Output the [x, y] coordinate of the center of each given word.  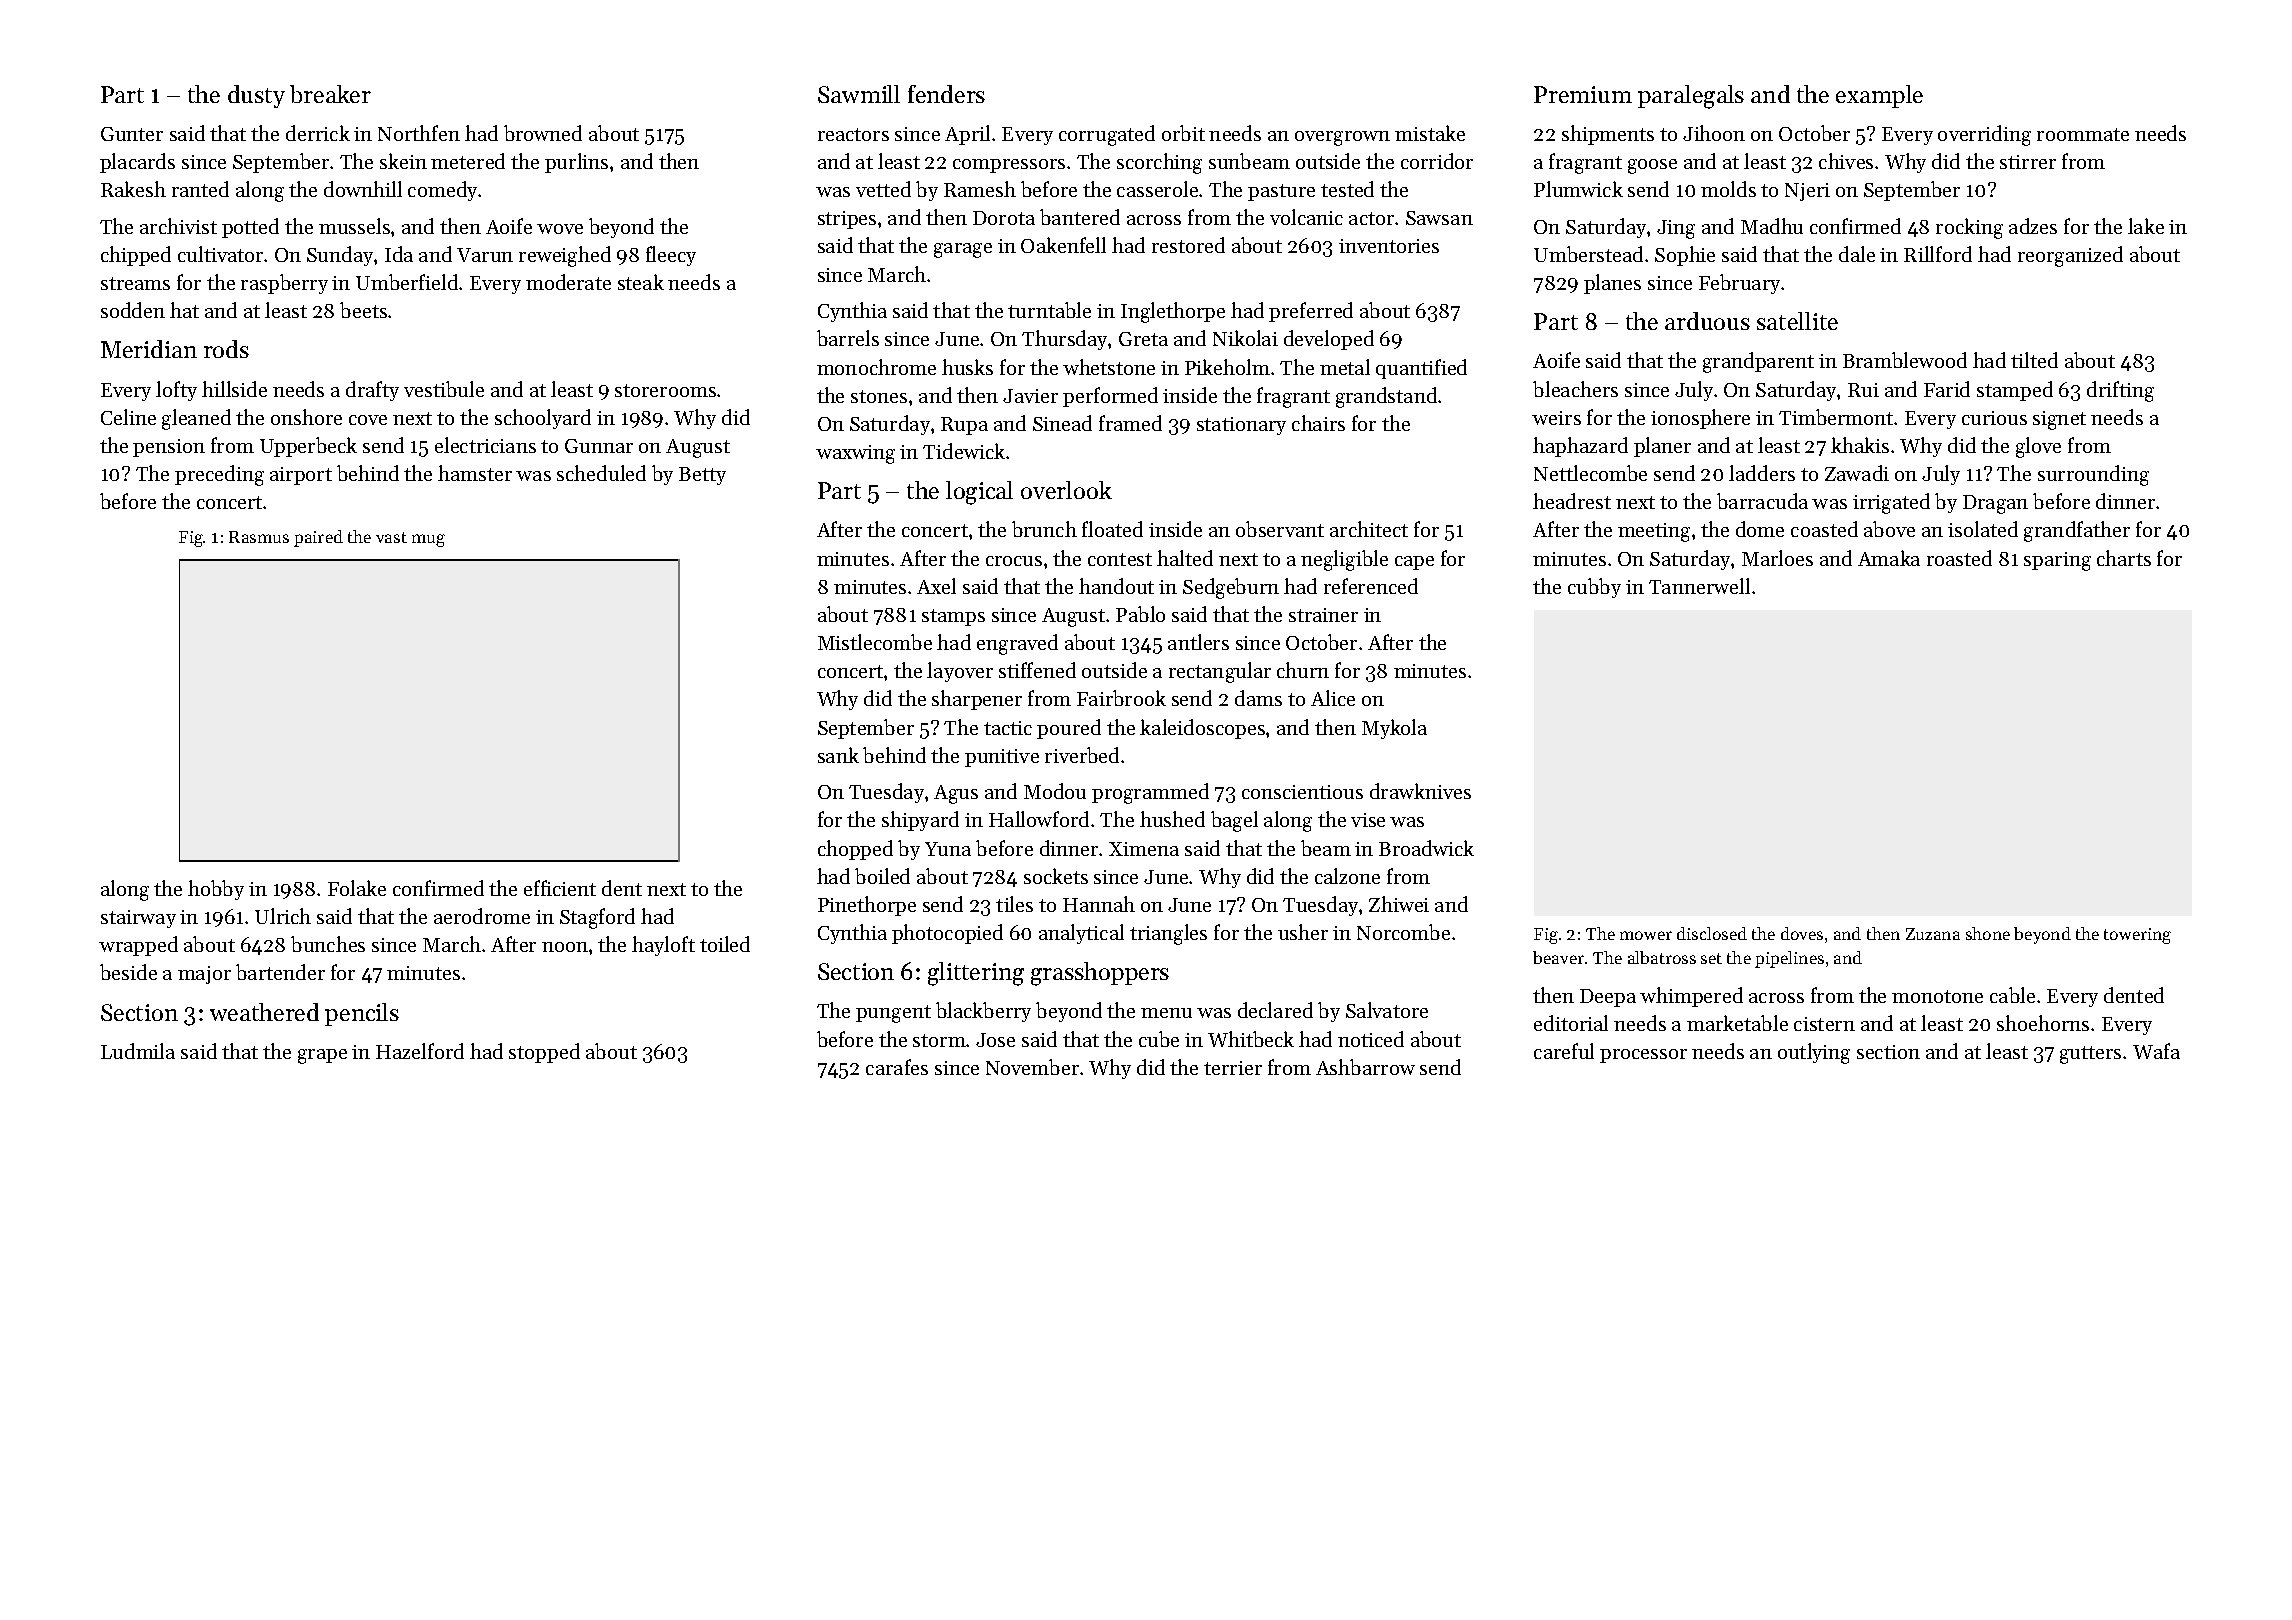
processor [1643, 1056]
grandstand [1386, 397]
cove [368, 420]
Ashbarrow [1365, 1067]
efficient [560, 888]
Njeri [1807, 192]
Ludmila [138, 1051]
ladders [1762, 473]
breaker [330, 94]
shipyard [920, 821]
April [967, 135]
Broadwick [1426, 848]
